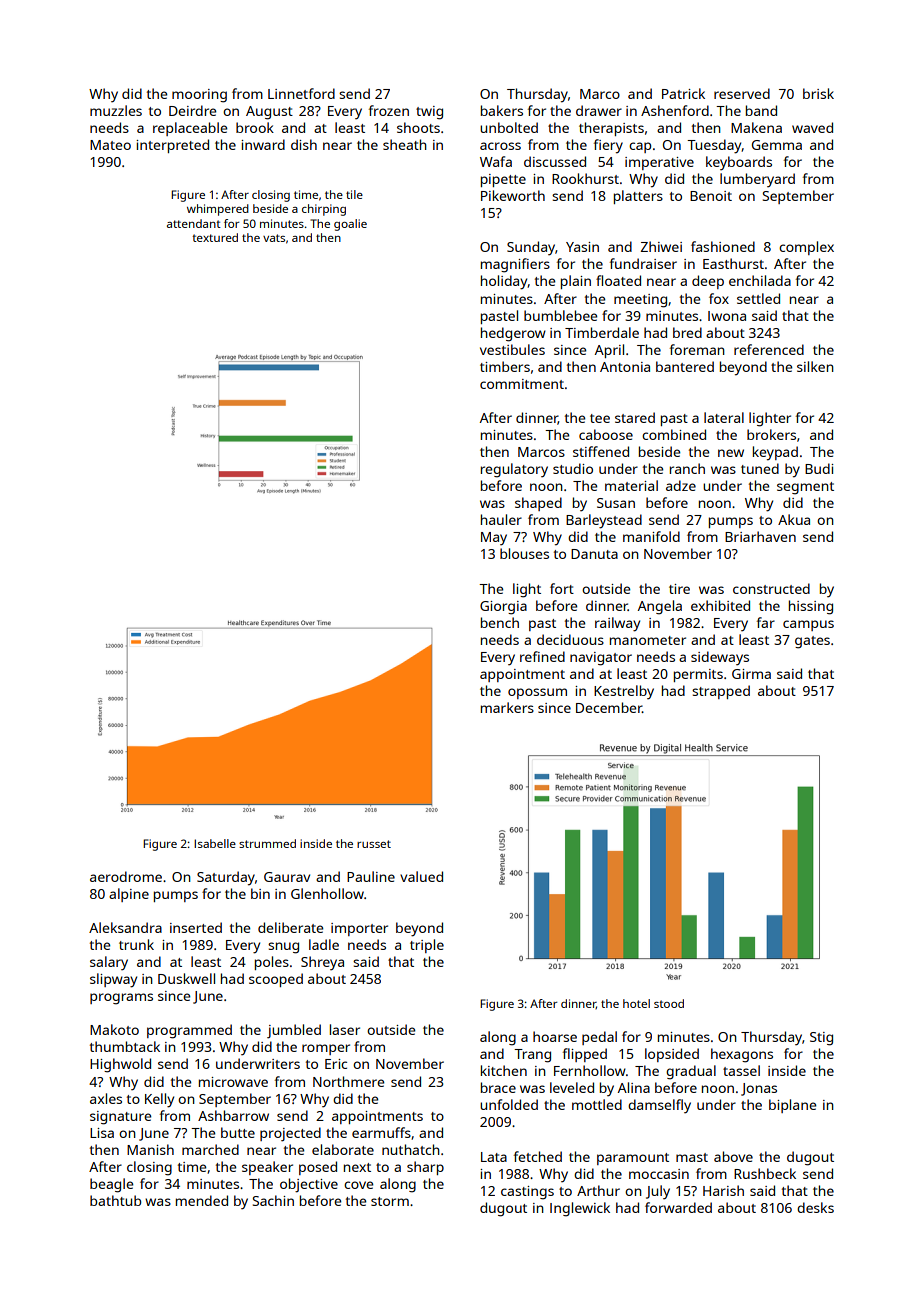  Describe the element at coordinates (742, 1055) in the screenshot. I see `hexagons` at that location.
